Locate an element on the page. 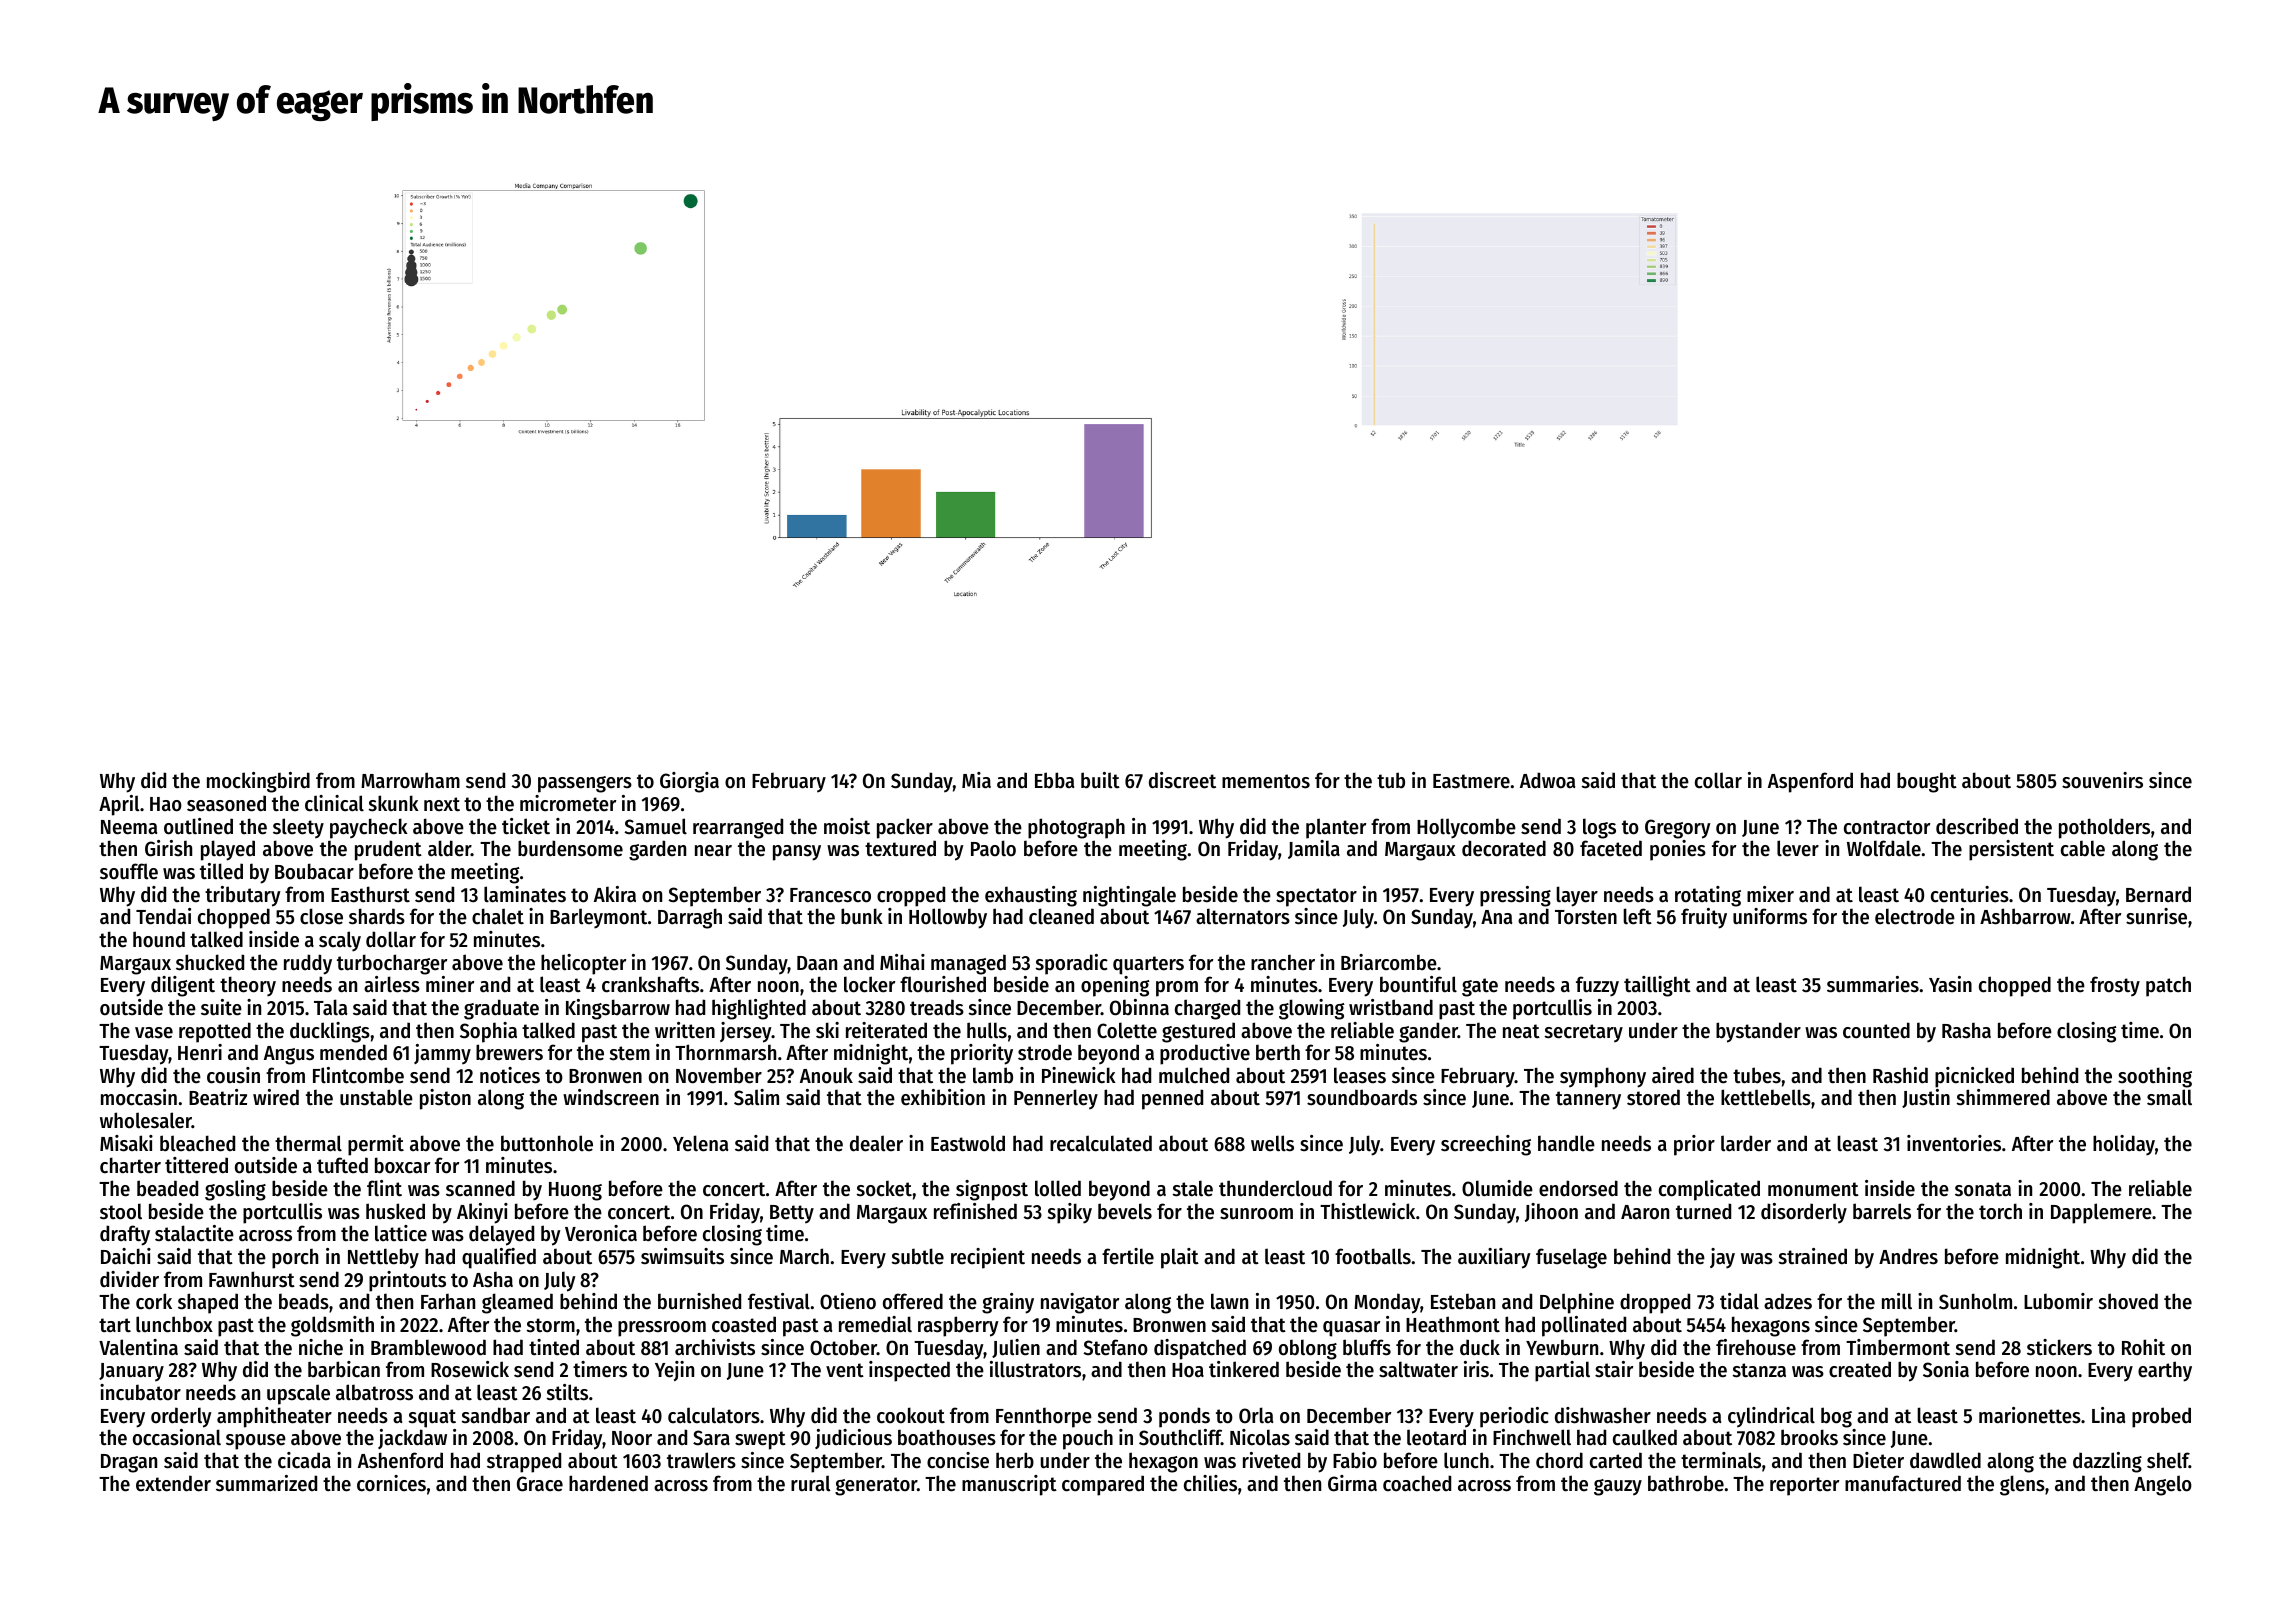 The height and width of the document is (1620, 2292). storm is located at coordinates (551, 1325).
